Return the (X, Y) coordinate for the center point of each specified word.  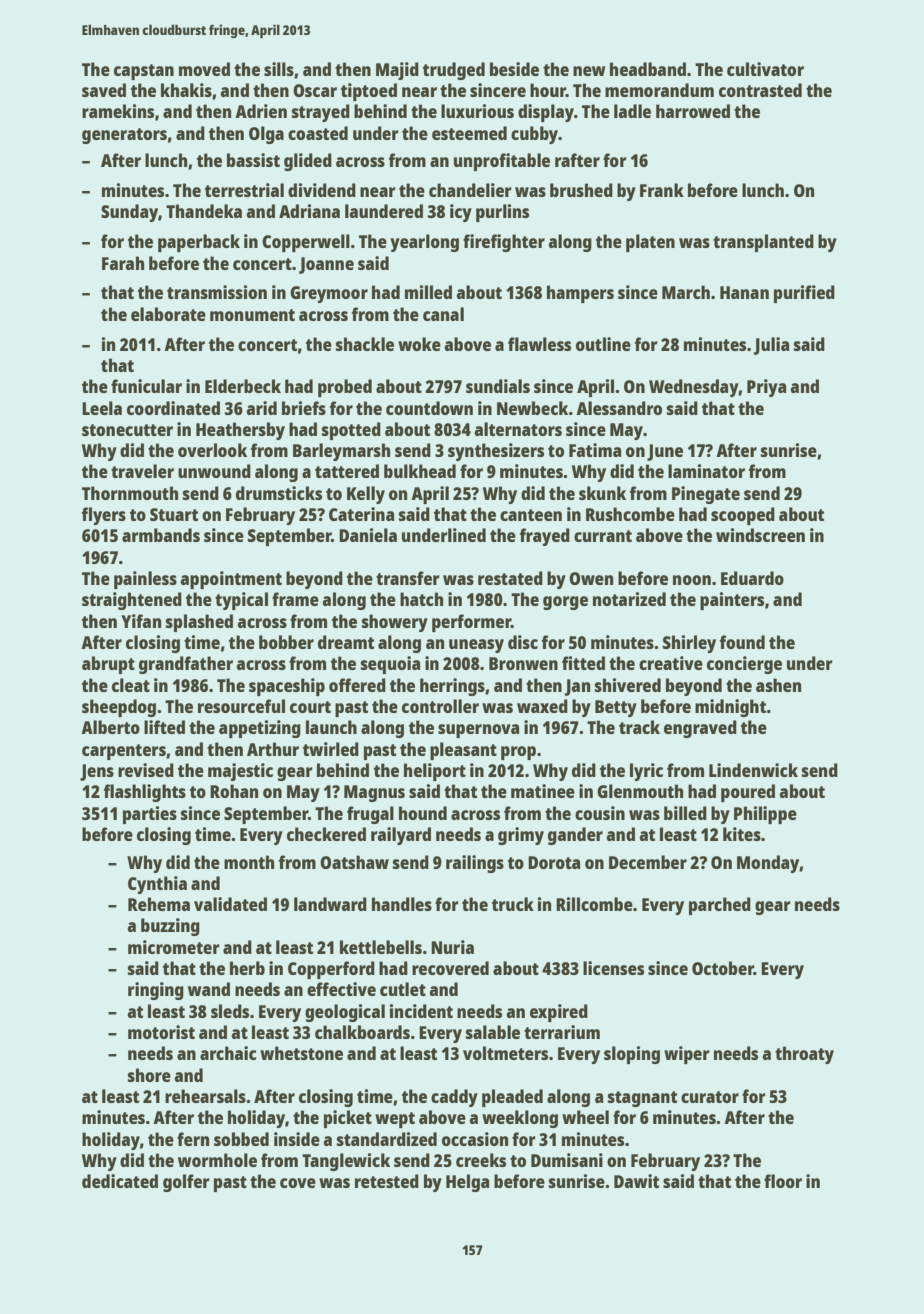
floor (783, 1181)
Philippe (765, 815)
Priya (766, 388)
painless (145, 580)
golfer (186, 1183)
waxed (542, 706)
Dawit (636, 1181)
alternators (518, 429)
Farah (123, 263)
